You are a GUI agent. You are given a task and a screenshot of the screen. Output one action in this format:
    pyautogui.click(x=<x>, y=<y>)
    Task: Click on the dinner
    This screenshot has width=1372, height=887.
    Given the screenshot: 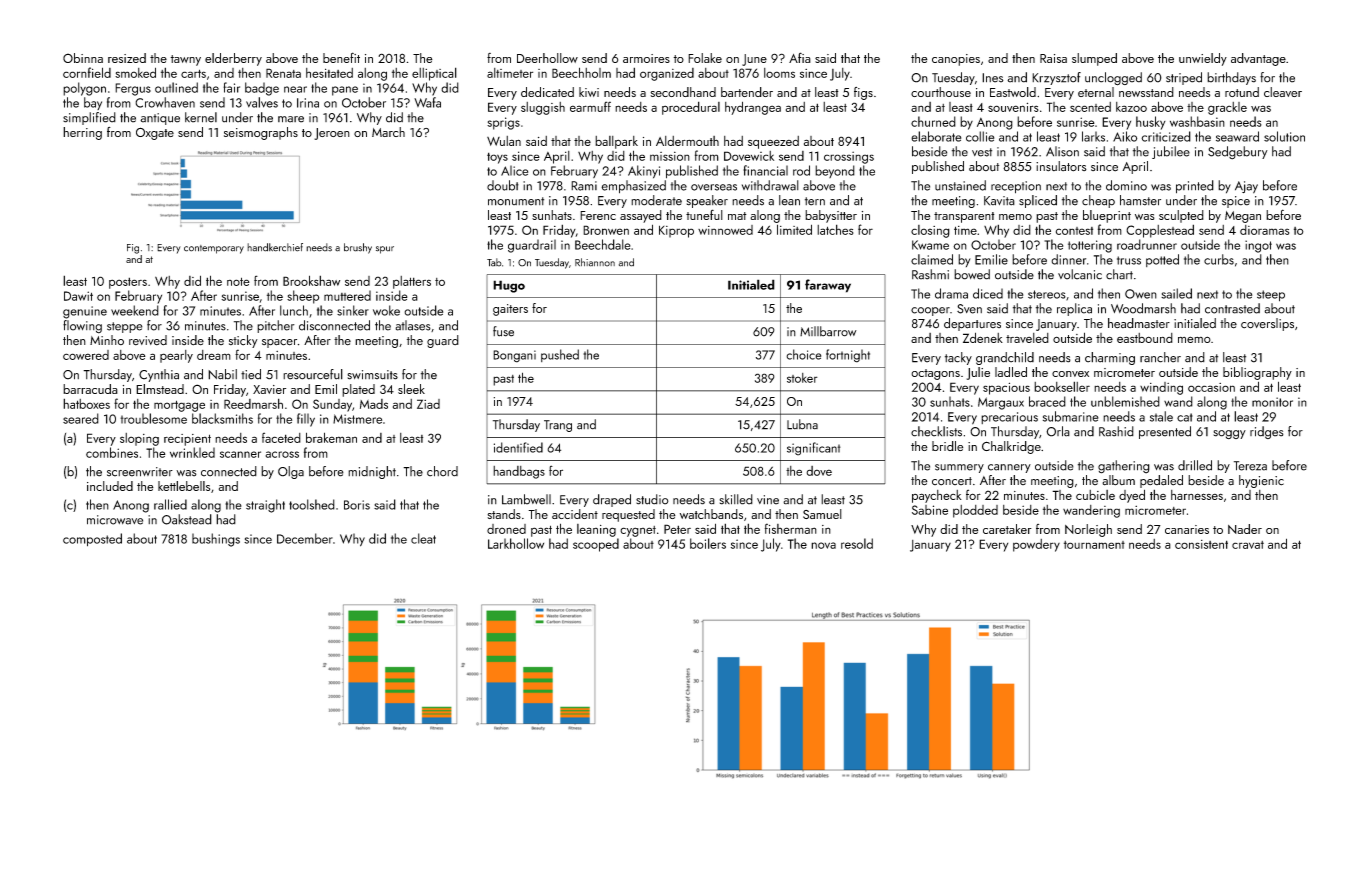 What is the action you would take?
    pyautogui.click(x=1068, y=259)
